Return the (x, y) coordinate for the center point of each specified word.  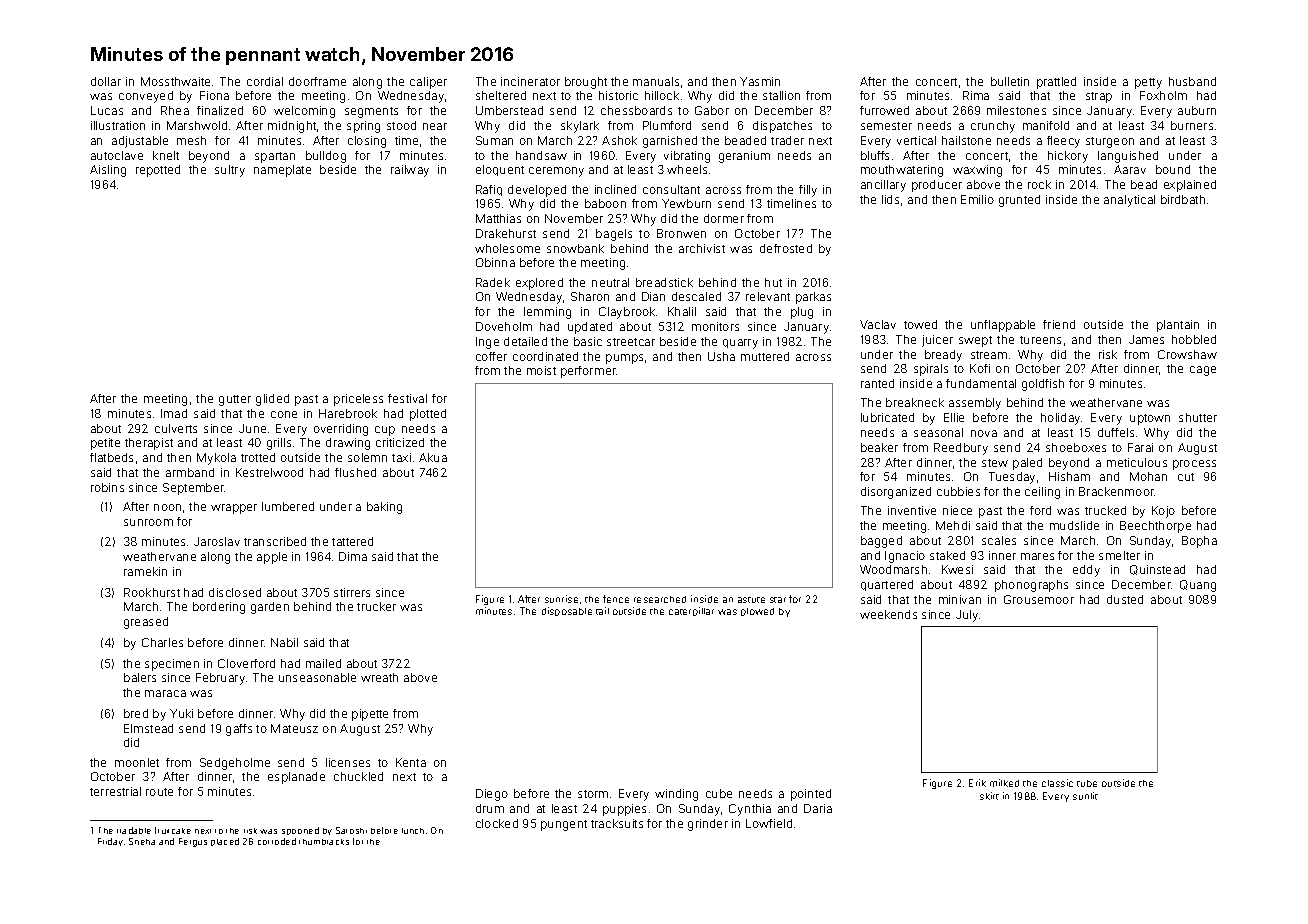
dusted (1125, 599)
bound (1173, 169)
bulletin (1010, 81)
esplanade (296, 778)
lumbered (288, 506)
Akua (433, 457)
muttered (765, 356)
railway (410, 171)
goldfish (1043, 385)
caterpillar (691, 611)
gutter (235, 400)
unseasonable (317, 677)
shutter (1198, 417)
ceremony (556, 172)
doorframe (317, 81)
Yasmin (760, 81)
